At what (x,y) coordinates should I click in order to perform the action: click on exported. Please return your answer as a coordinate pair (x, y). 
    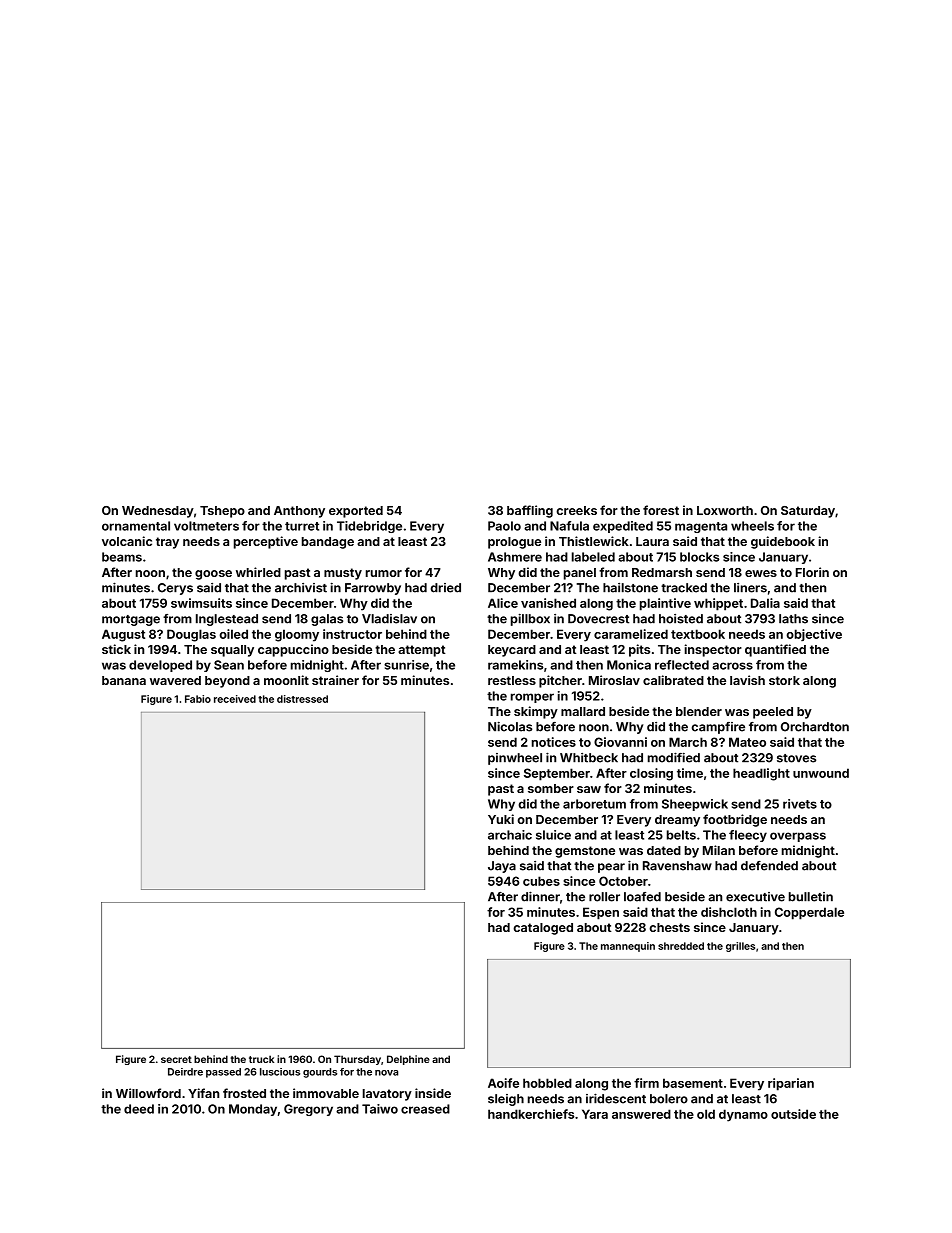
    Looking at the image, I should click on (356, 512).
